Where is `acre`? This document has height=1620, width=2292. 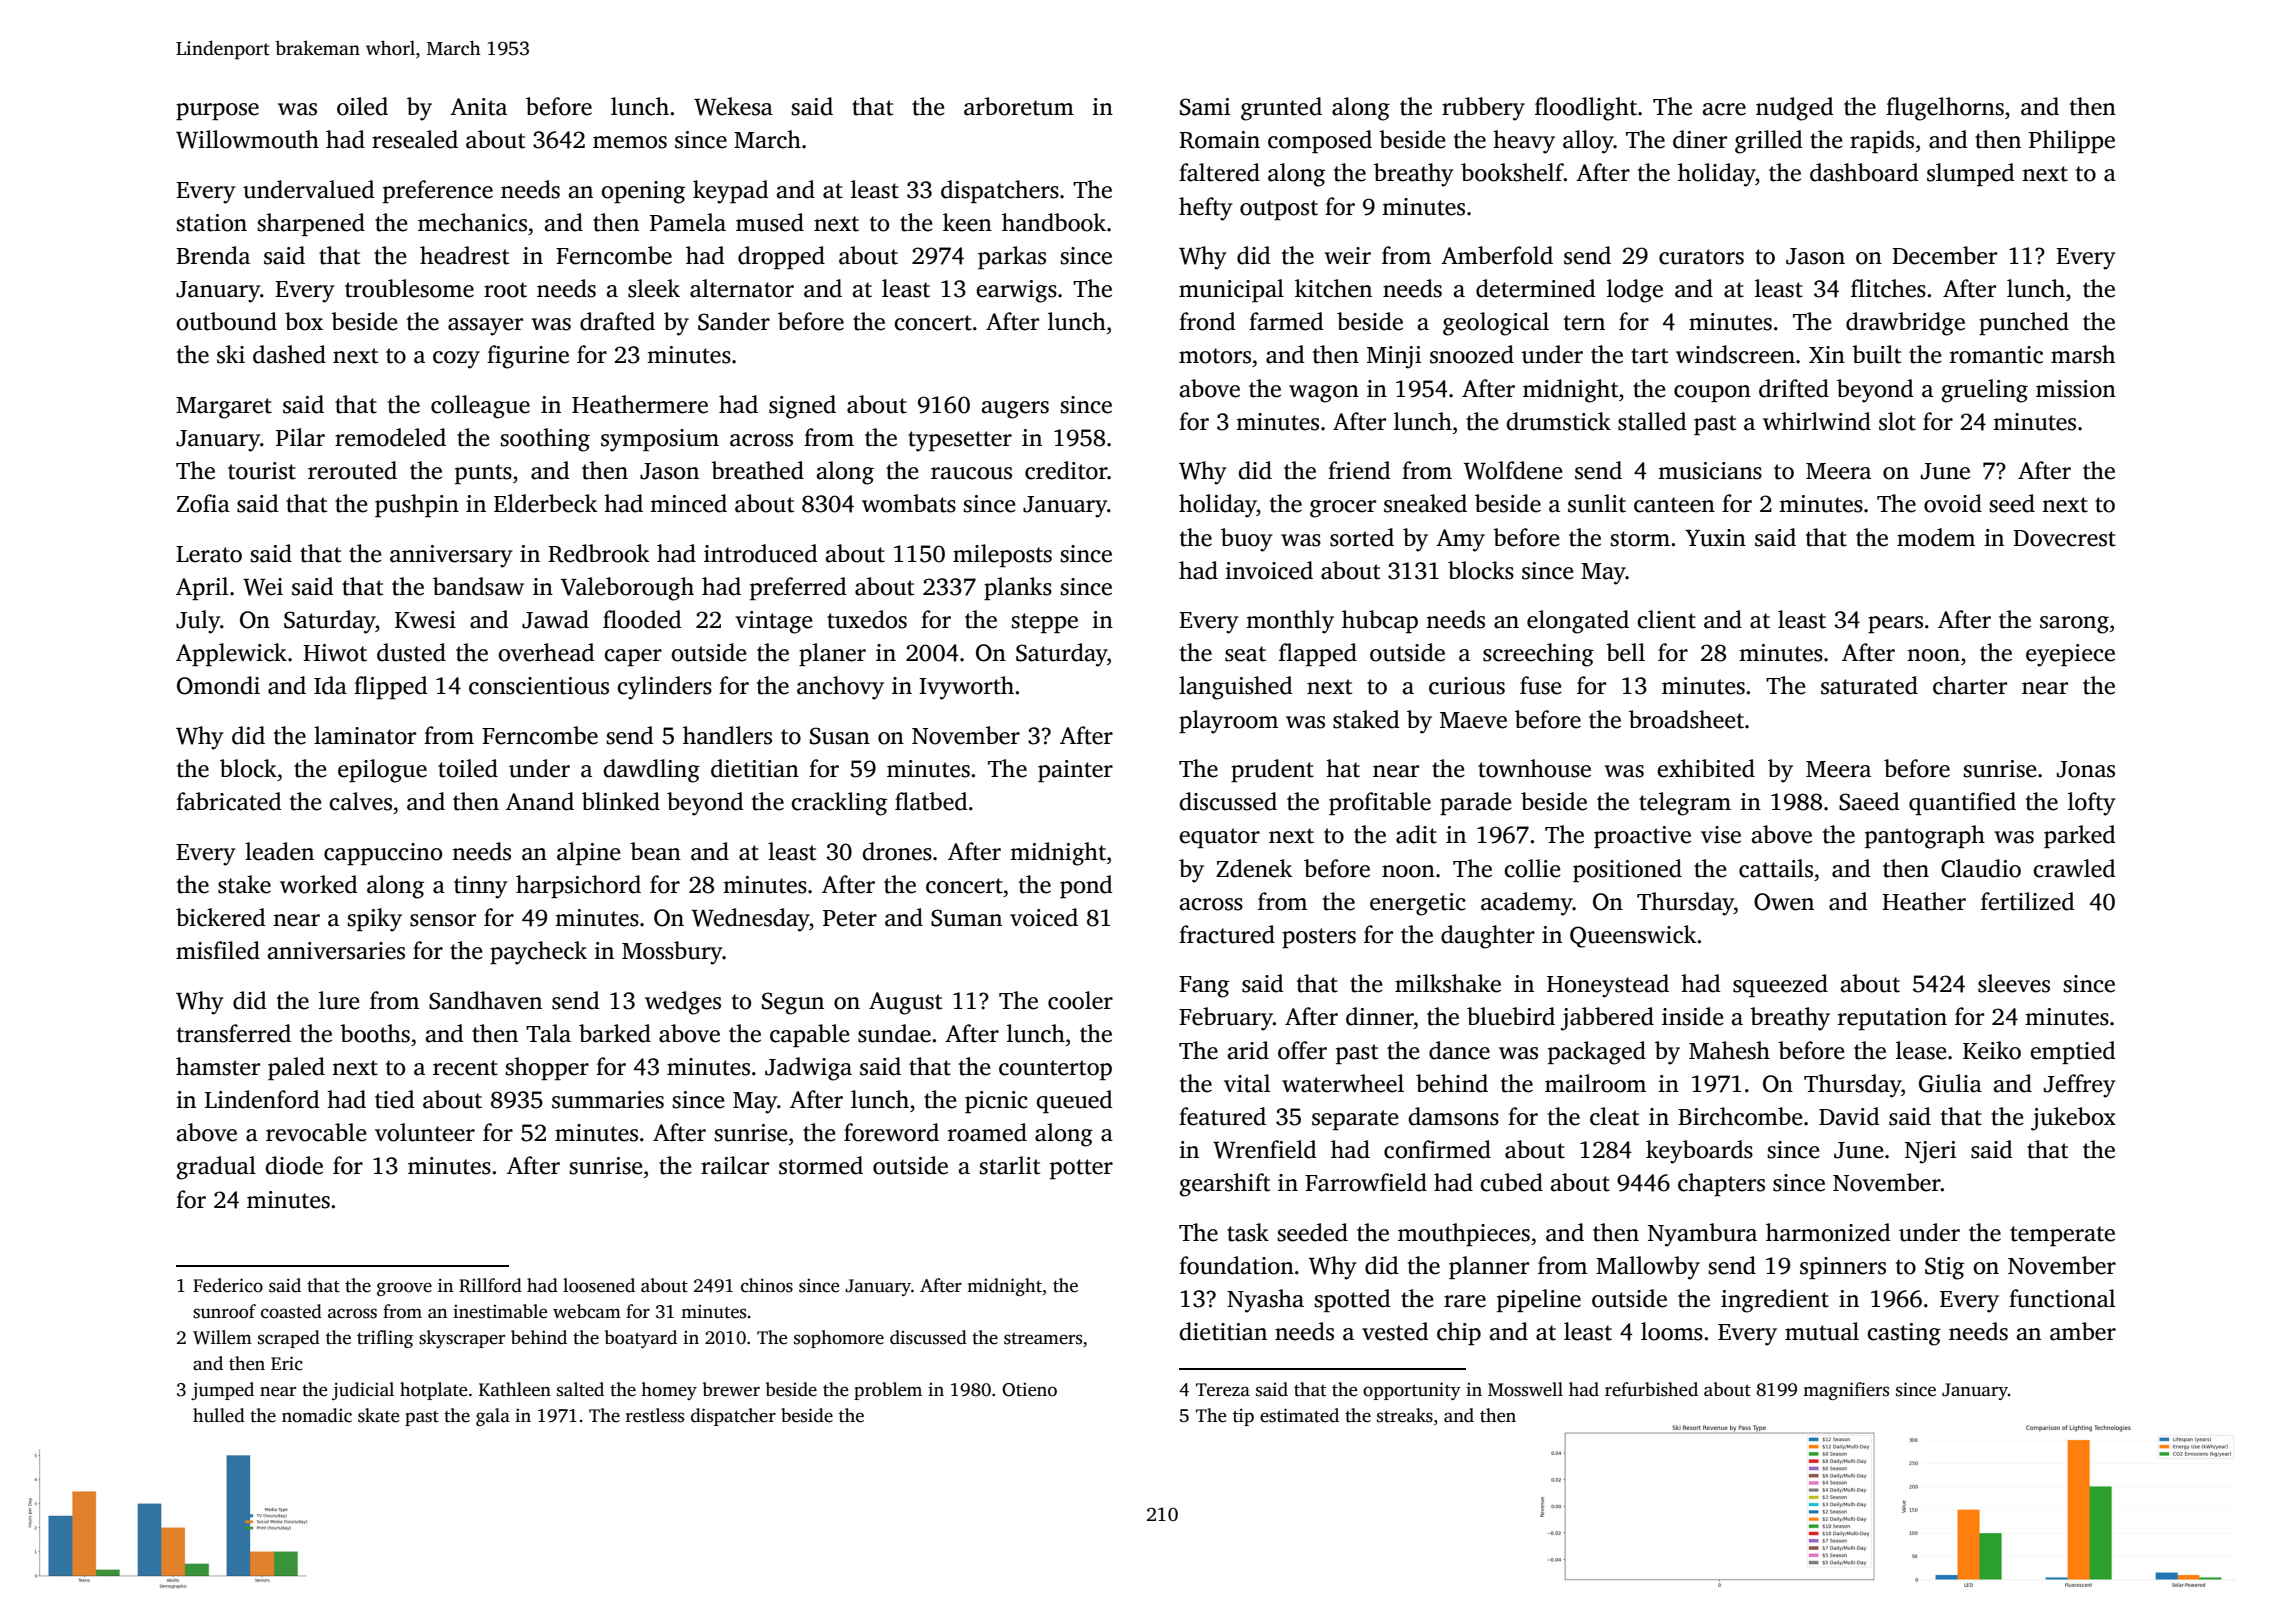
acre is located at coordinates (1724, 109).
